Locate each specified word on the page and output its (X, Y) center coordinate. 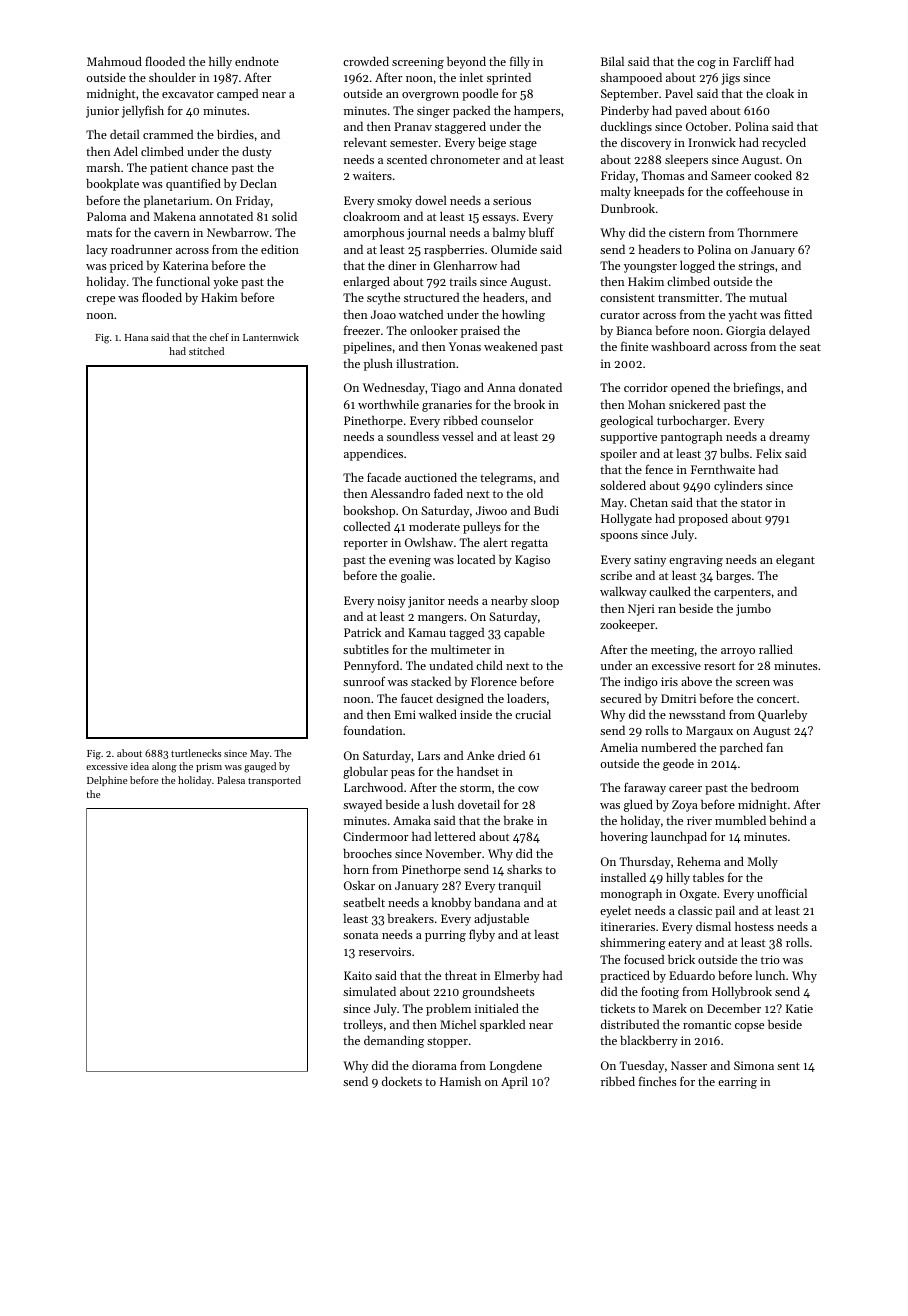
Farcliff (752, 61)
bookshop (369, 511)
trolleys (363, 1025)
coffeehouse (757, 191)
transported (274, 781)
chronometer (465, 159)
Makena (175, 216)
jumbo (753, 610)
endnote (257, 61)
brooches (367, 853)
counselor (507, 420)
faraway (645, 788)
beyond (466, 62)
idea (140, 766)
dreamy (789, 438)
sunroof (364, 681)
